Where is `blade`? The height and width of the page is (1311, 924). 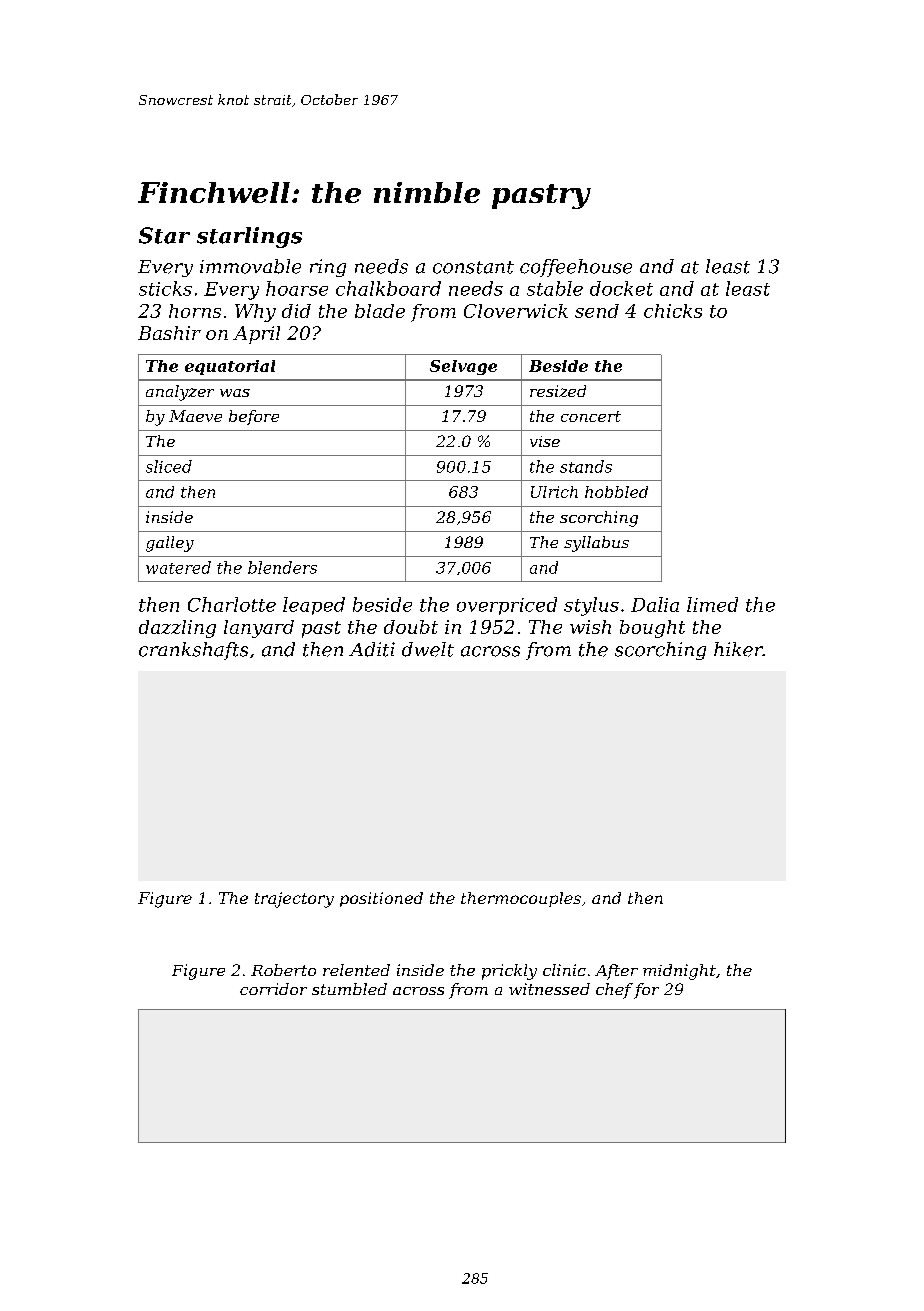
blade is located at coordinates (380, 311).
